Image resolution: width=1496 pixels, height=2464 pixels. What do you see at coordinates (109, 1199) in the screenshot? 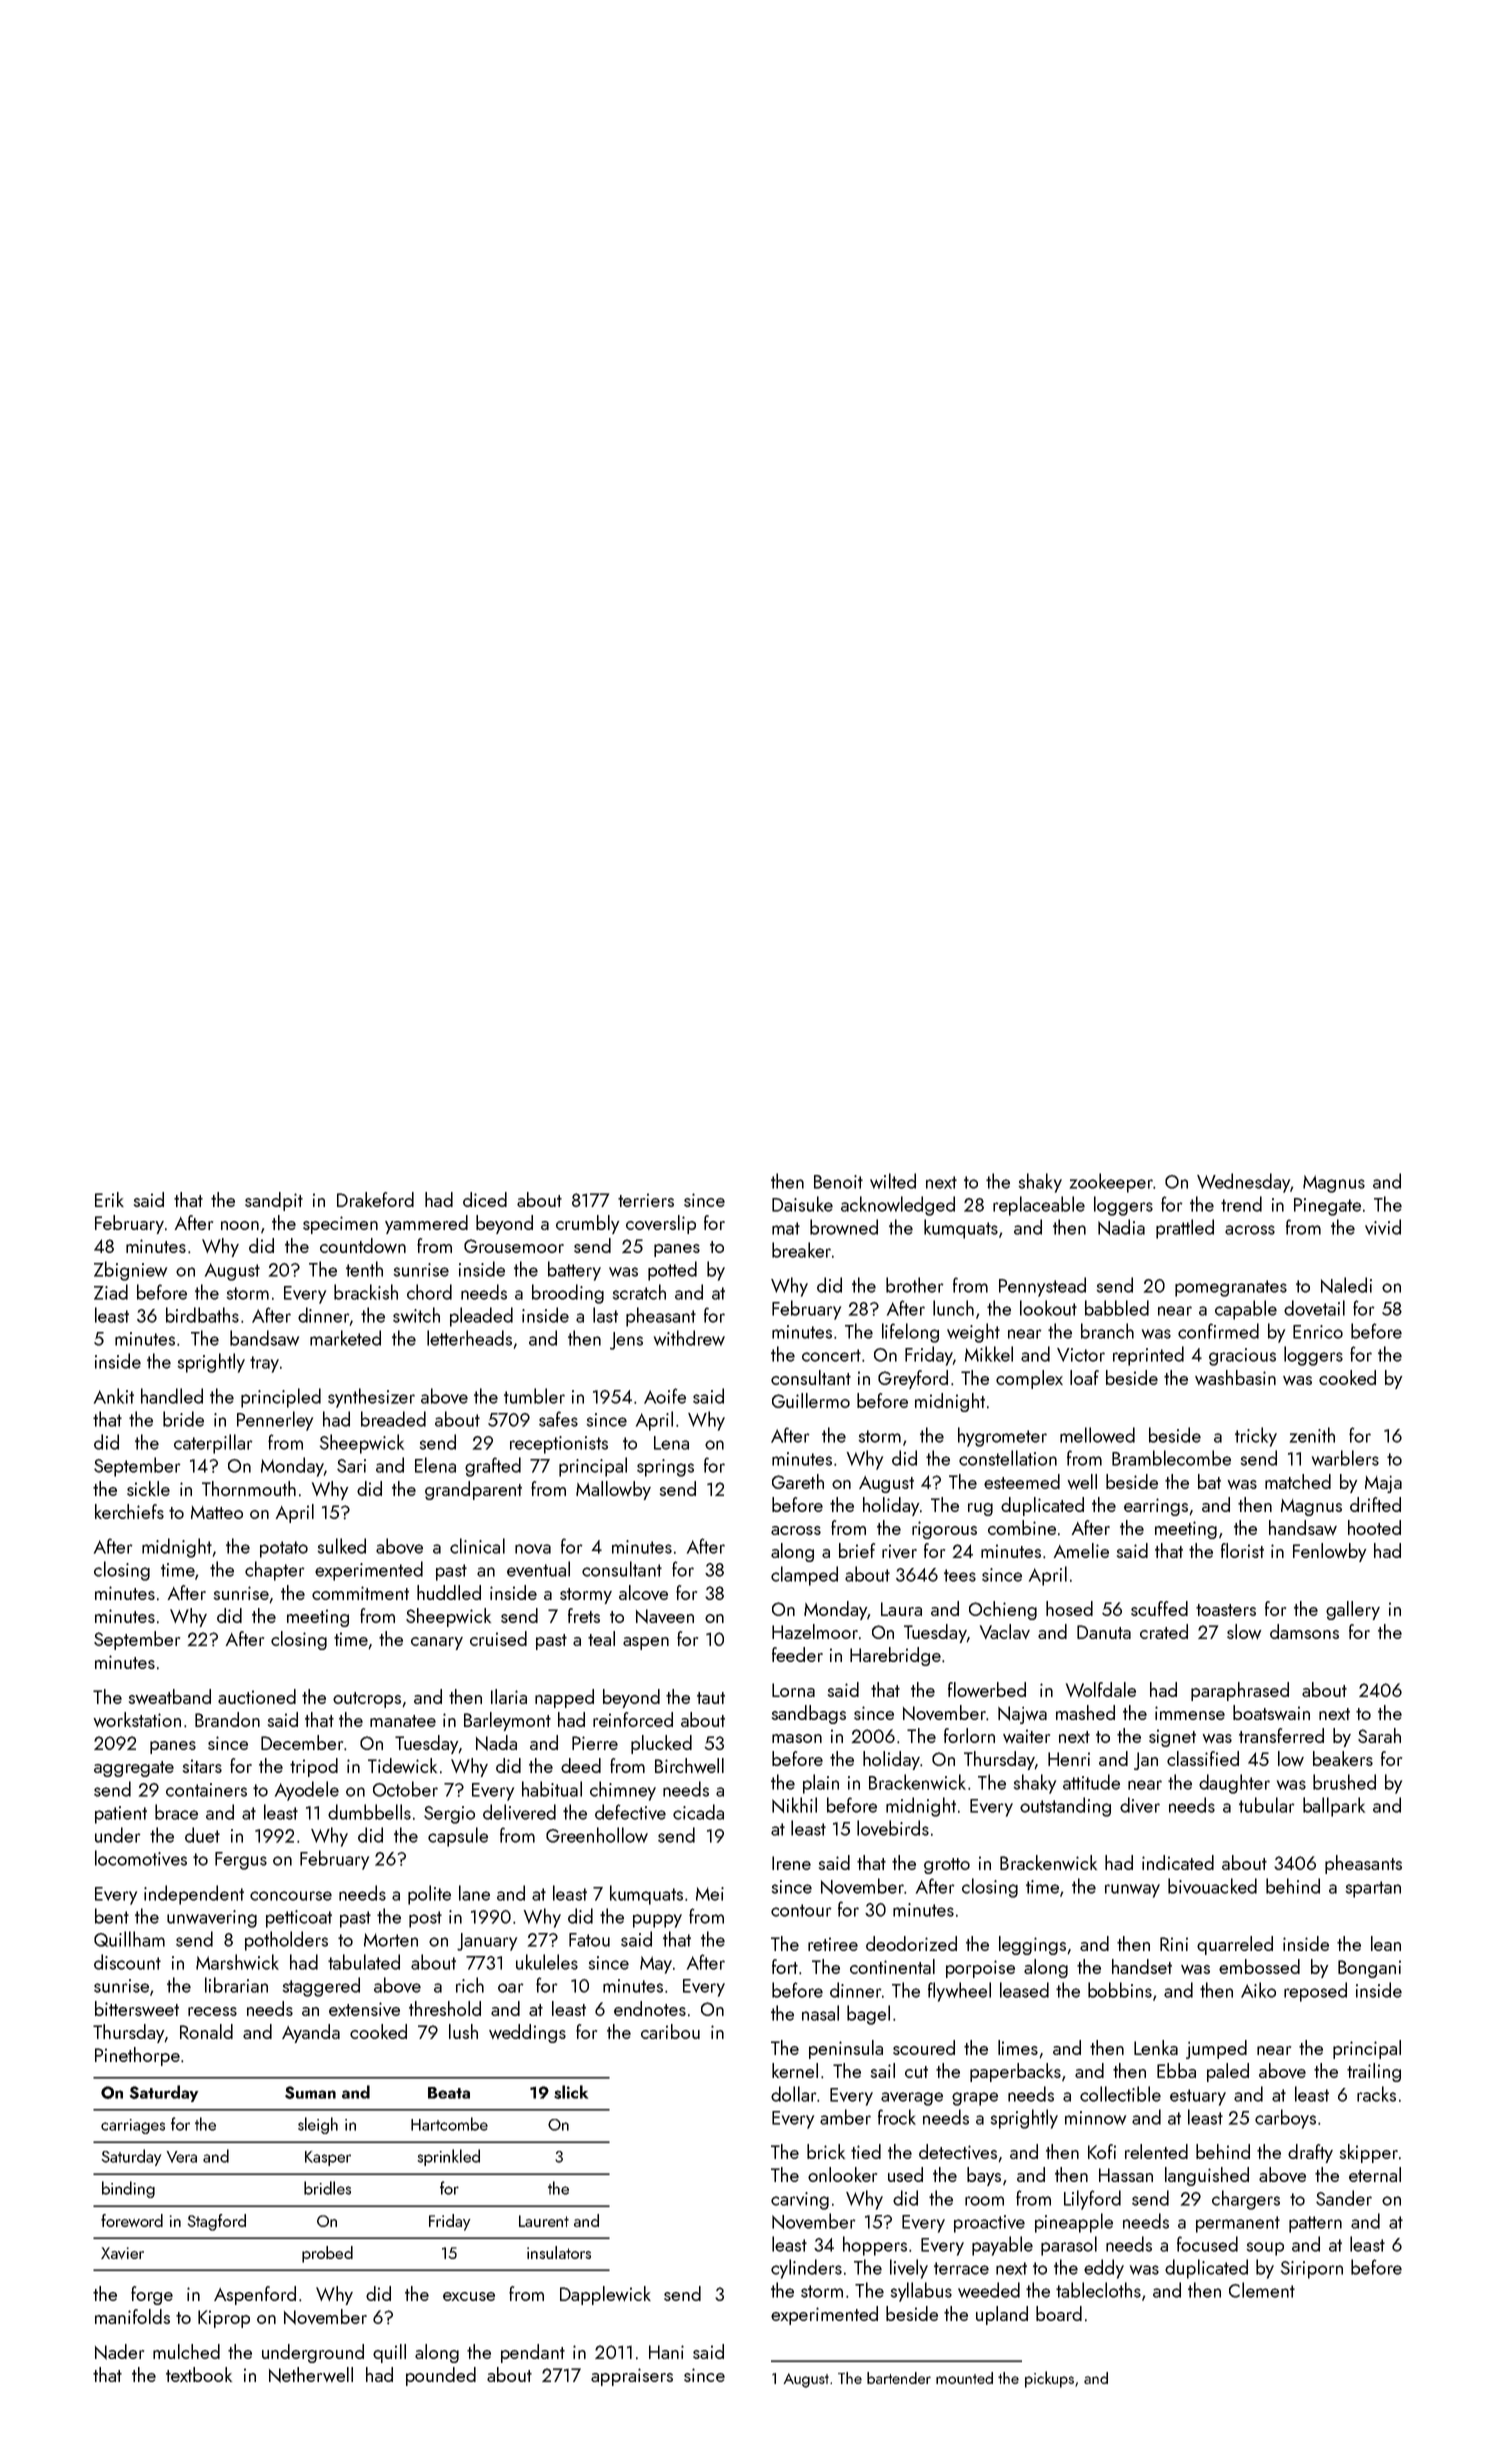
I see `Erik` at bounding box center [109, 1199].
